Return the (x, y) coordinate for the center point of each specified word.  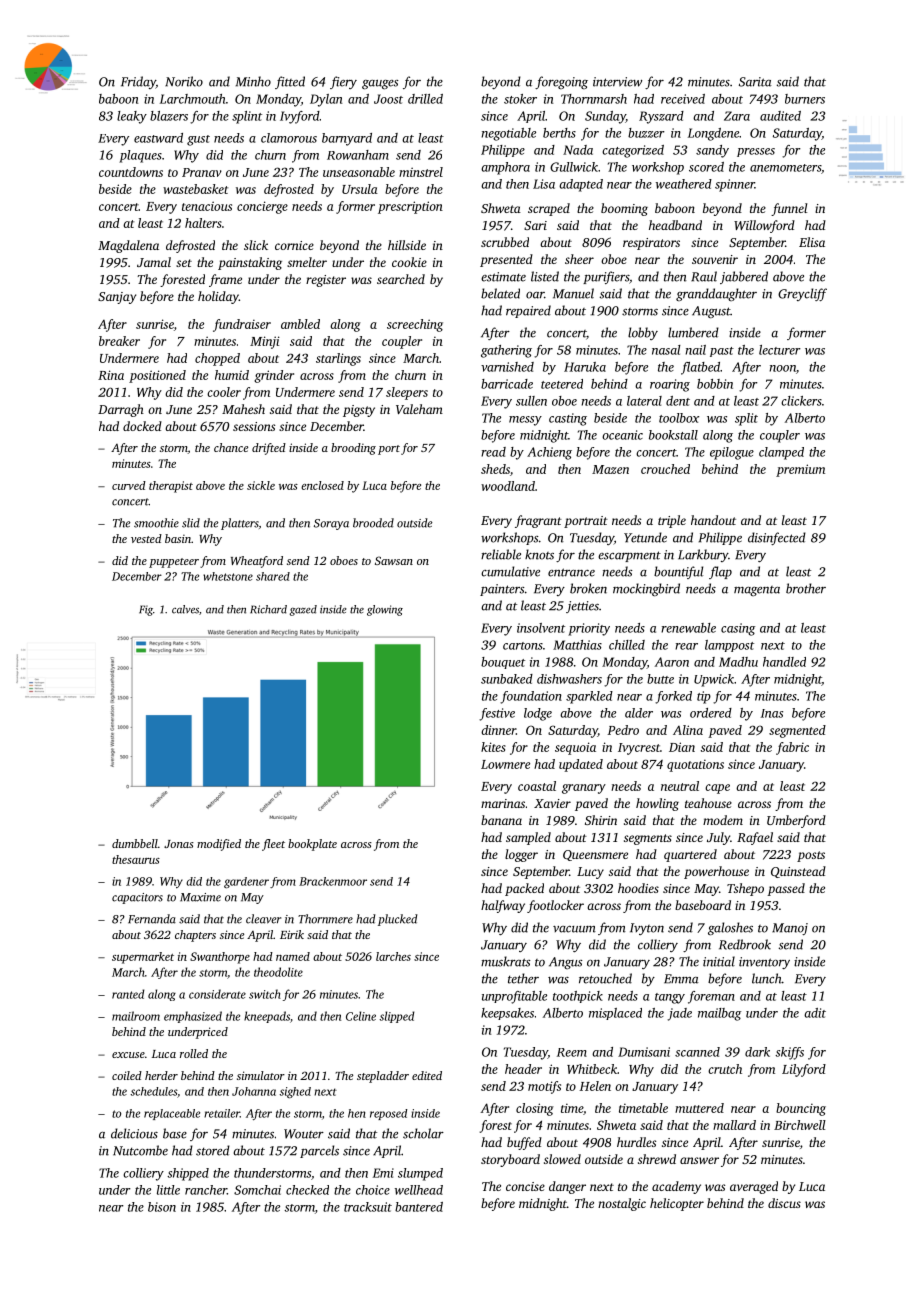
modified (219, 845)
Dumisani (644, 1052)
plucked (398, 920)
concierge (262, 207)
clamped (781, 453)
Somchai (257, 1190)
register (326, 281)
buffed (524, 1143)
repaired (528, 311)
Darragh (121, 410)
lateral (644, 401)
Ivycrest (639, 749)
